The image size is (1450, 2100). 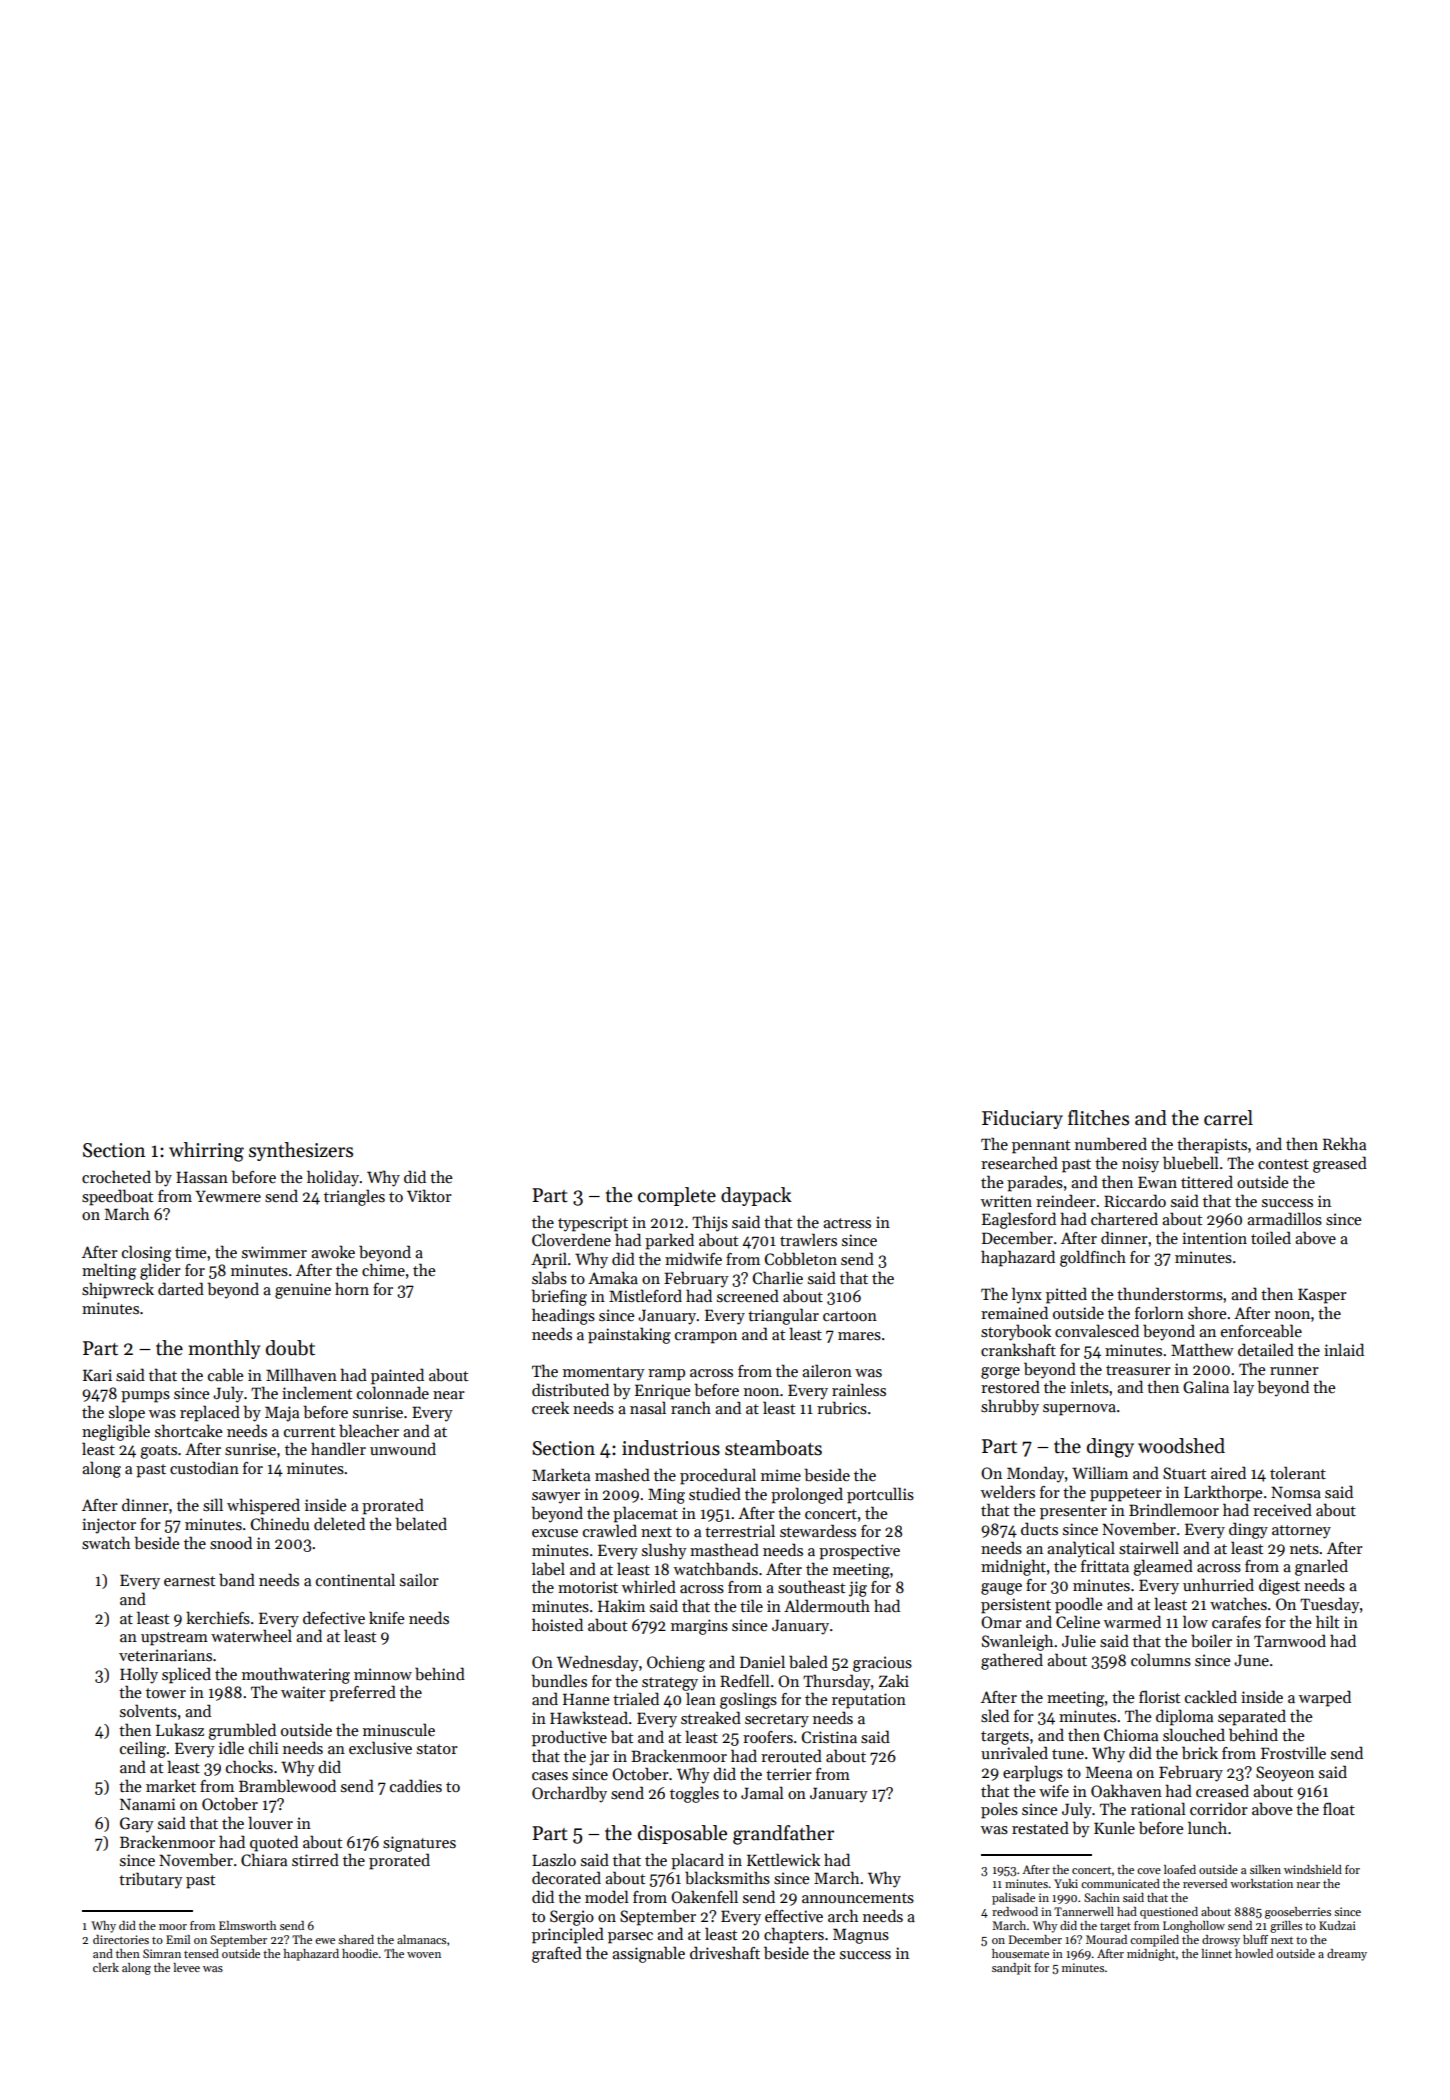 I want to click on slouched, so click(x=1194, y=1734).
